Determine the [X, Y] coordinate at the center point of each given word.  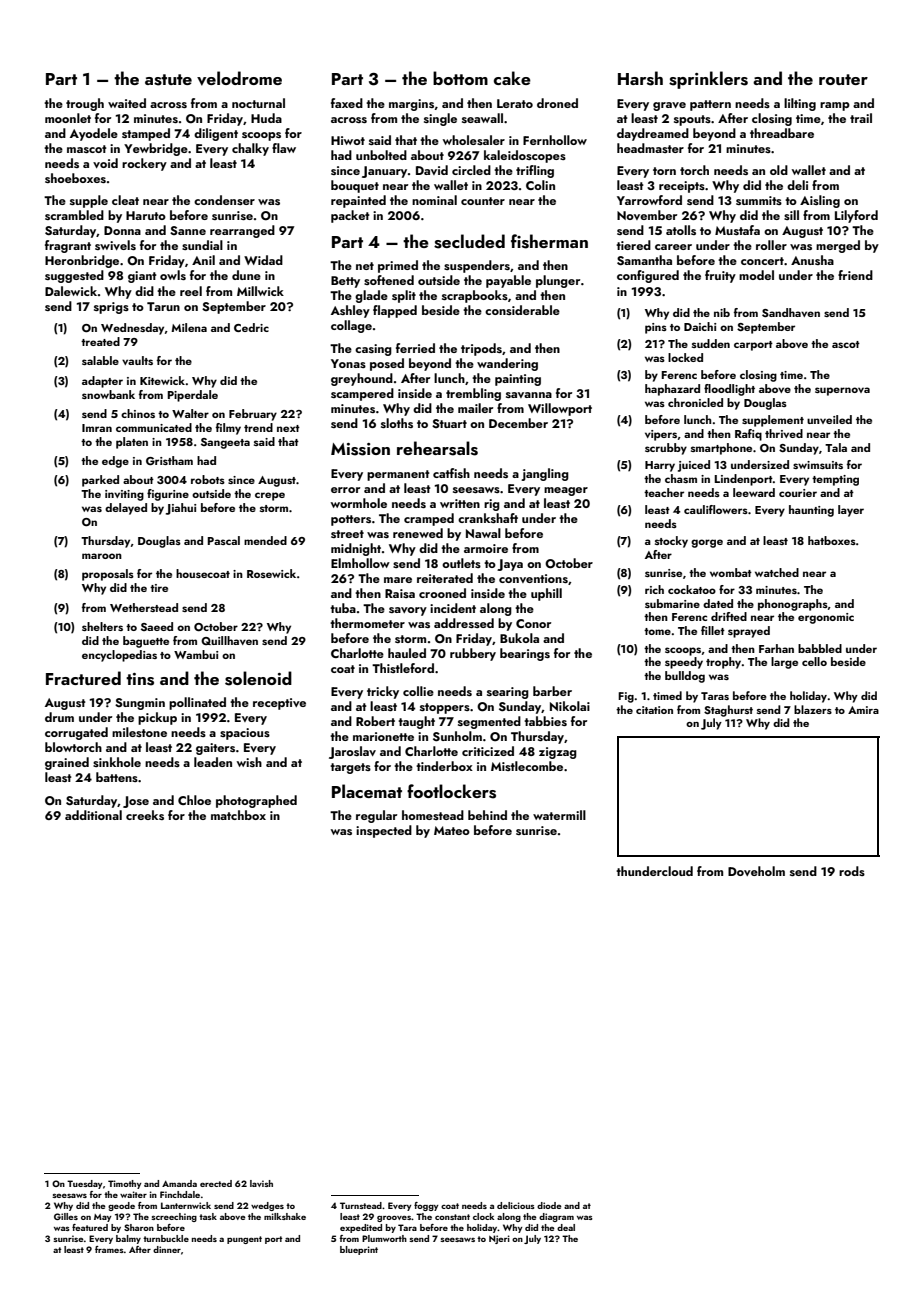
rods [852, 871]
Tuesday [85, 1184]
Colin [540, 185]
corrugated [76, 733]
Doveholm [756, 871]
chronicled [695, 402]
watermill [559, 815]
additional [93, 815]
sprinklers [708, 80]
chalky [250, 149]
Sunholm [457, 736]
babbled [820, 648]
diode [549, 1205]
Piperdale [193, 396]
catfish [451, 473]
